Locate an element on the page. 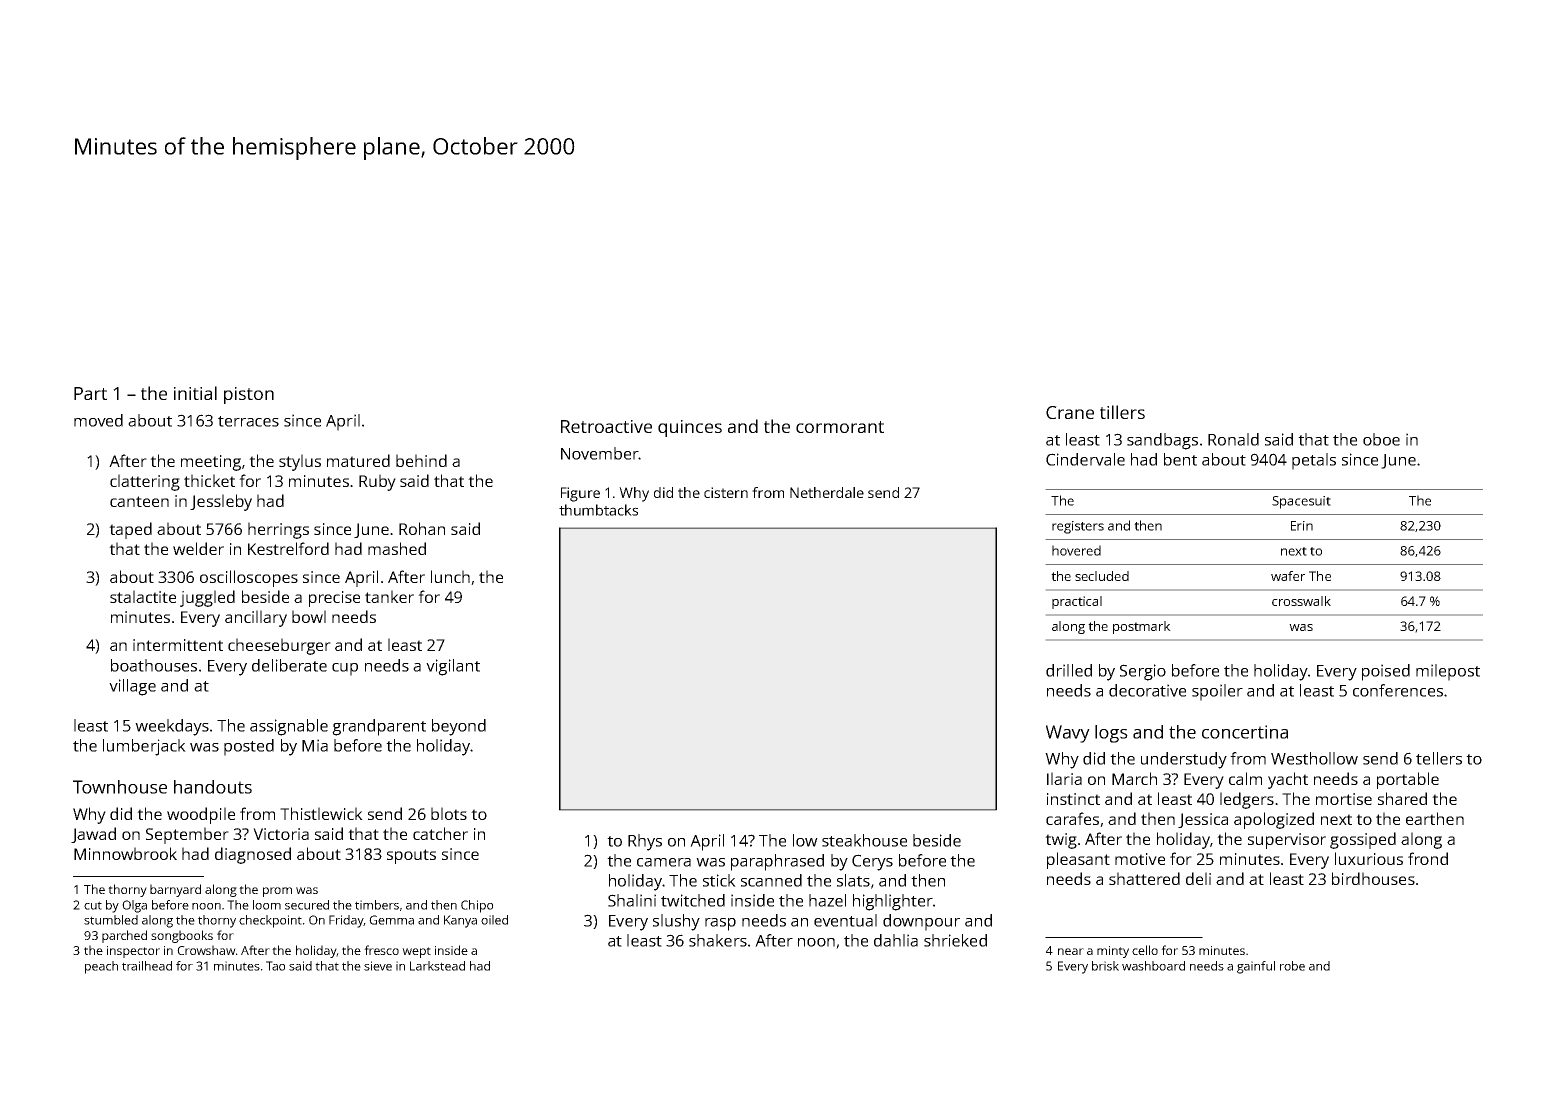  village is located at coordinates (132, 687).
